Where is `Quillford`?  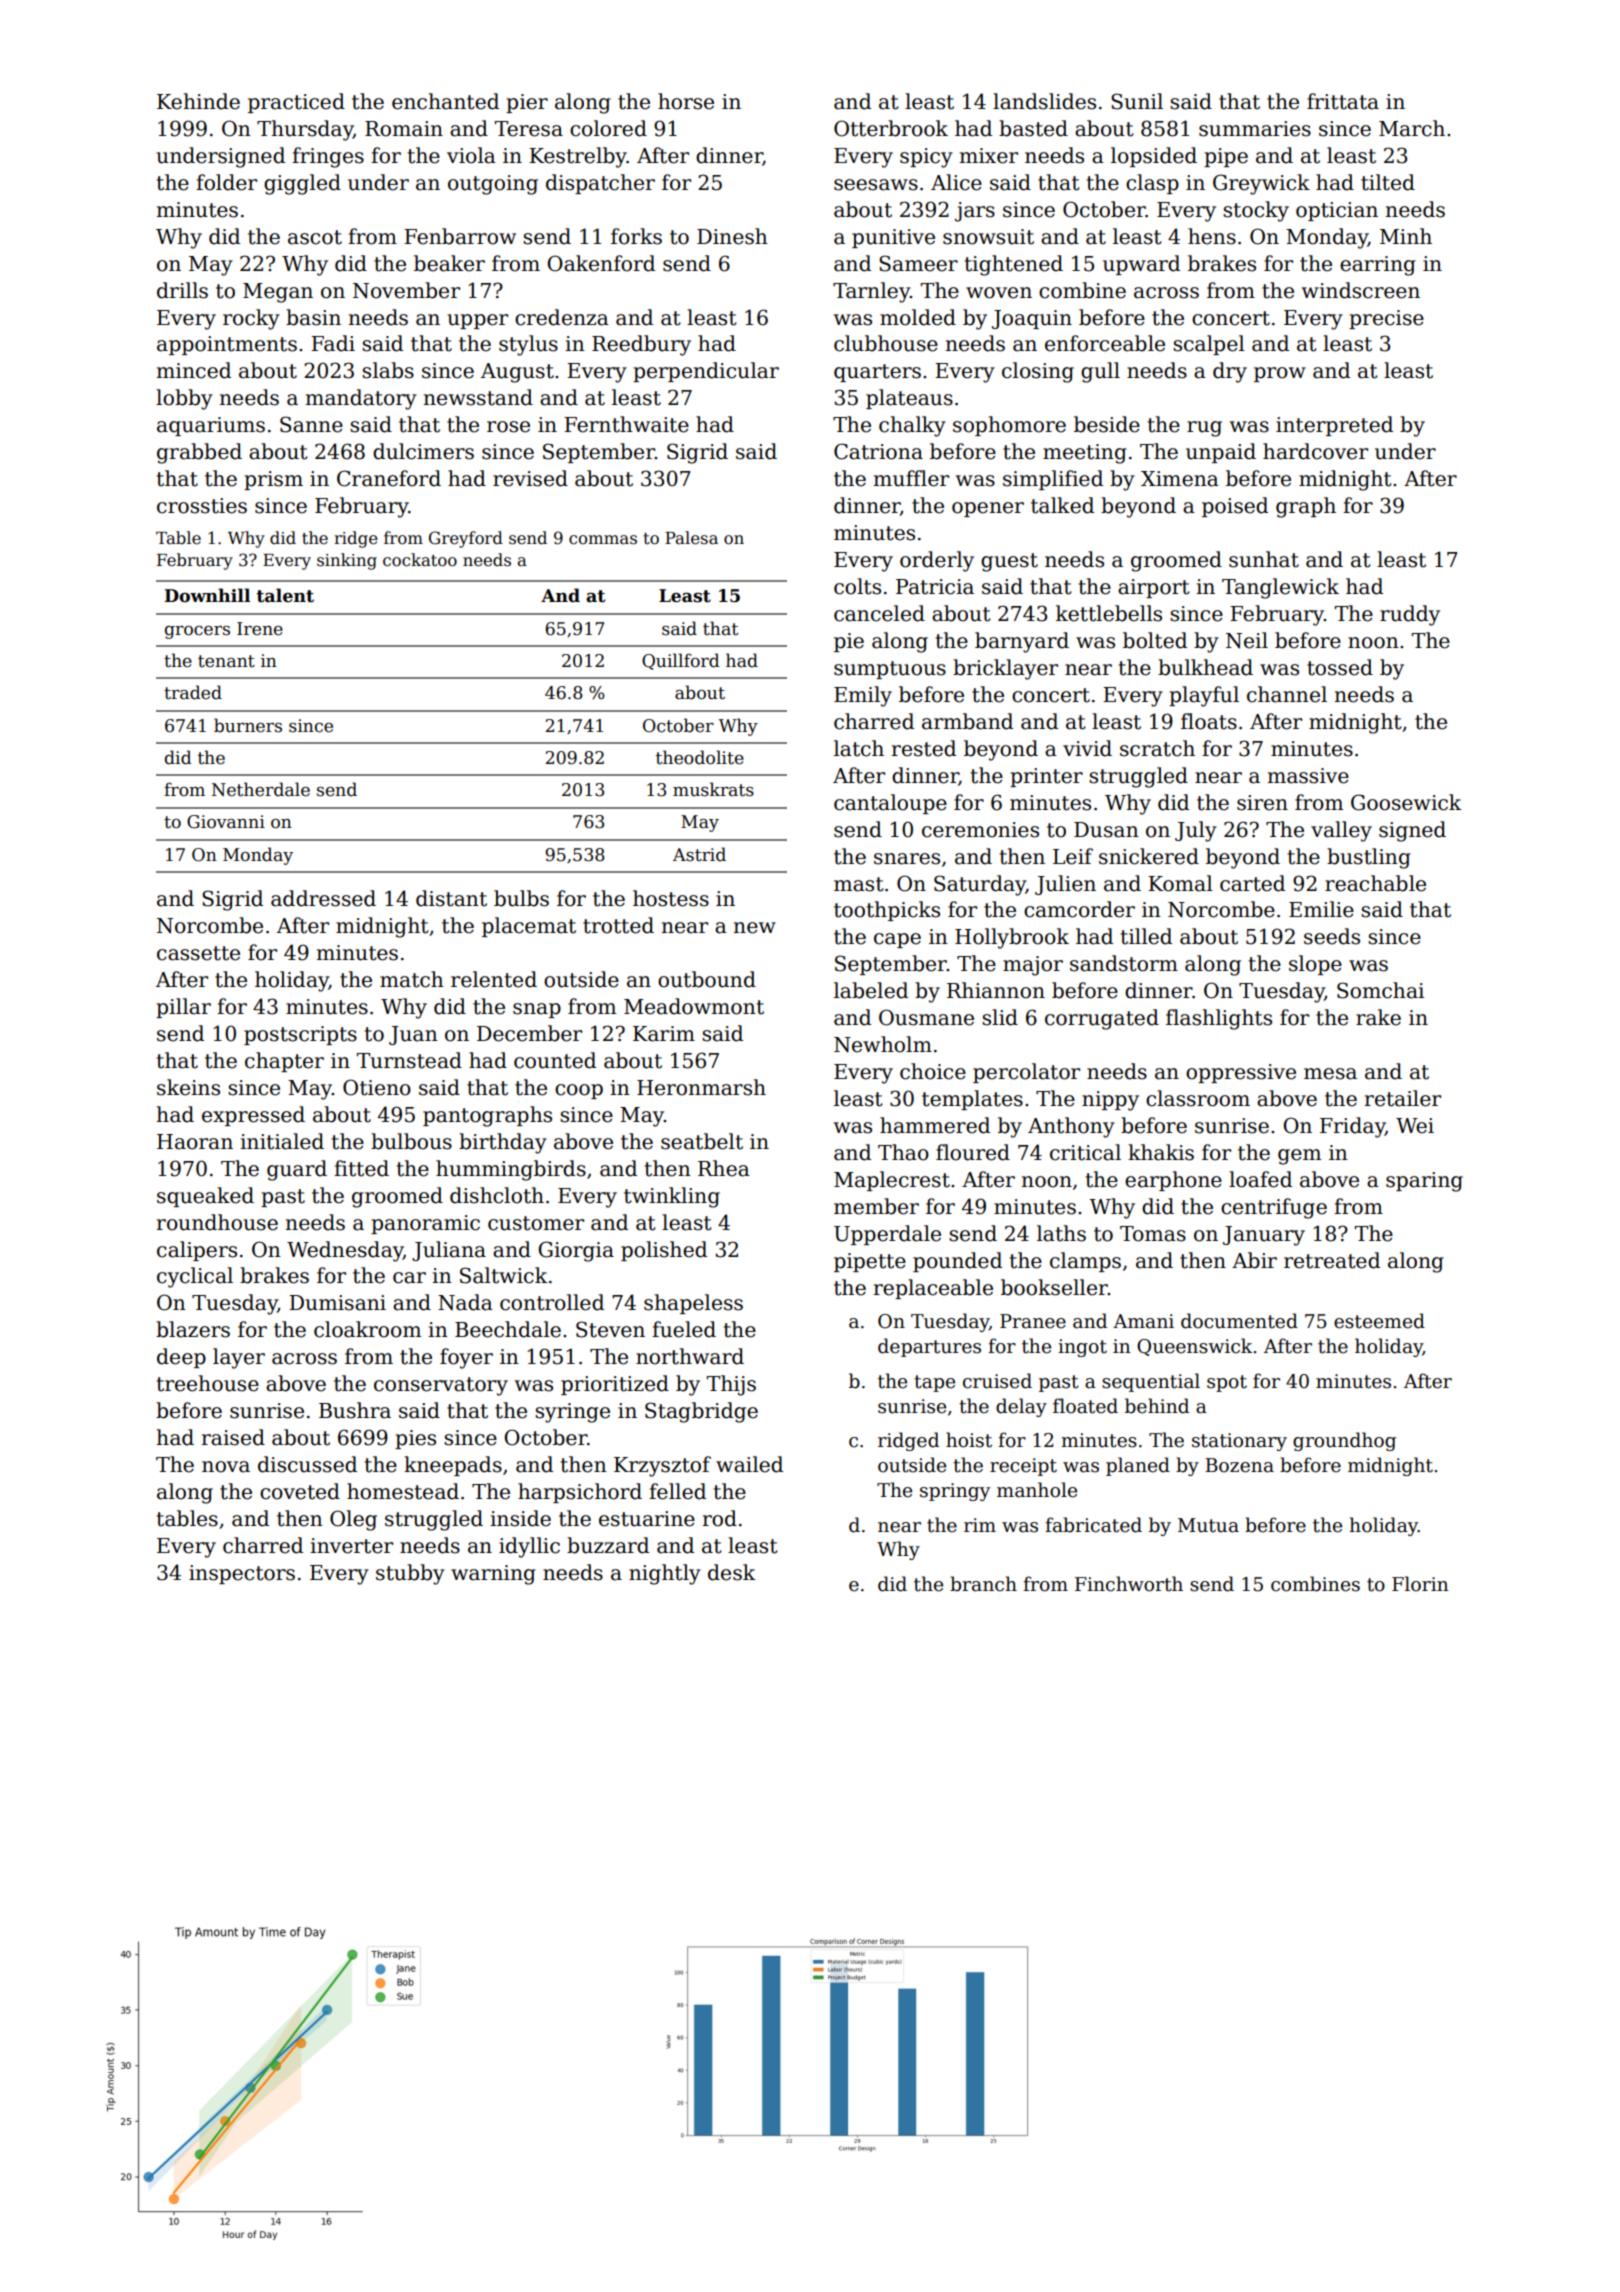
Quillford is located at coordinates (681, 661).
